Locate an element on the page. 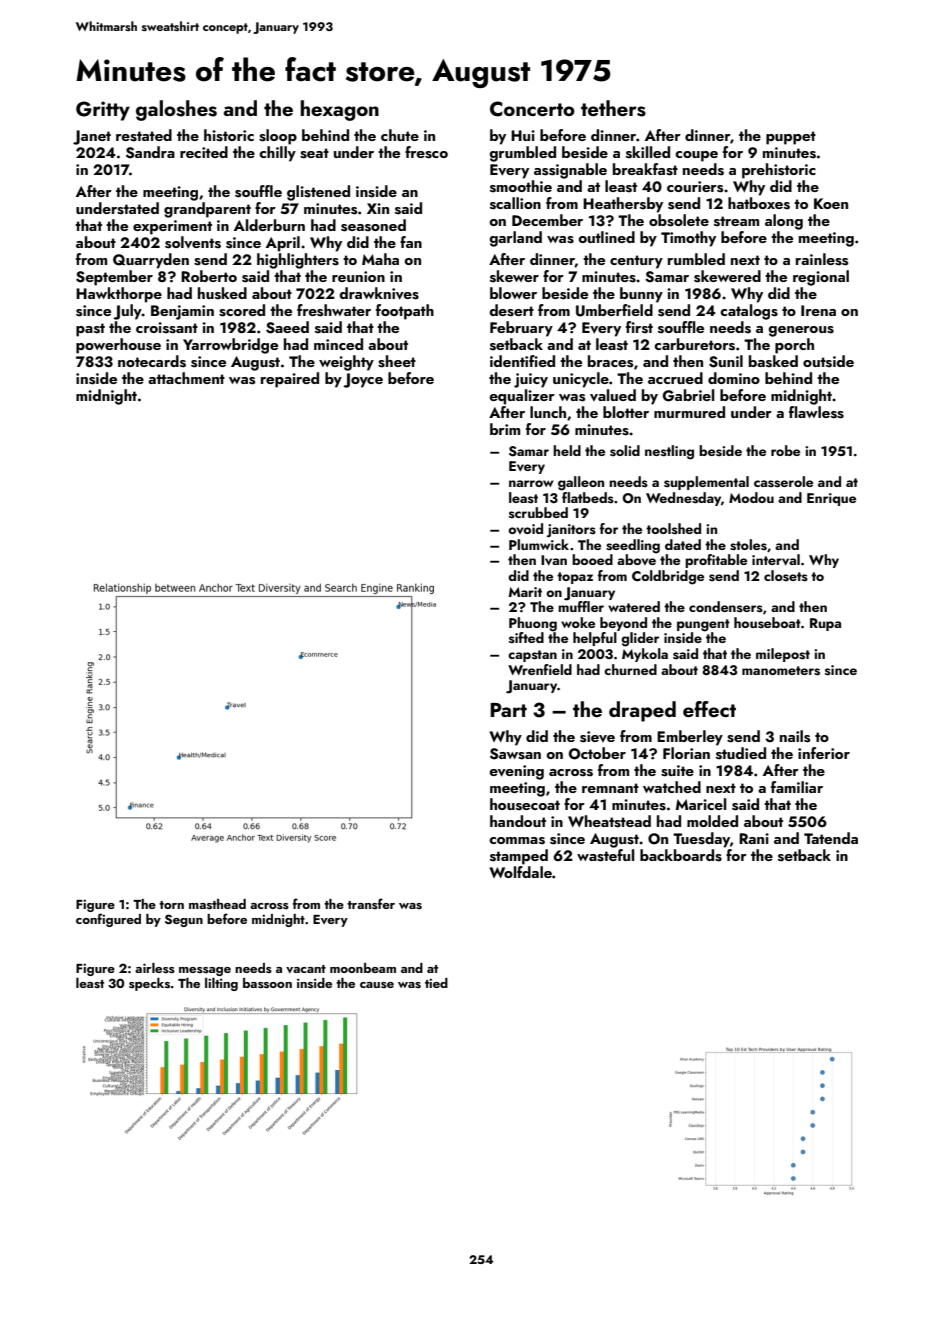  nails is located at coordinates (795, 736).
